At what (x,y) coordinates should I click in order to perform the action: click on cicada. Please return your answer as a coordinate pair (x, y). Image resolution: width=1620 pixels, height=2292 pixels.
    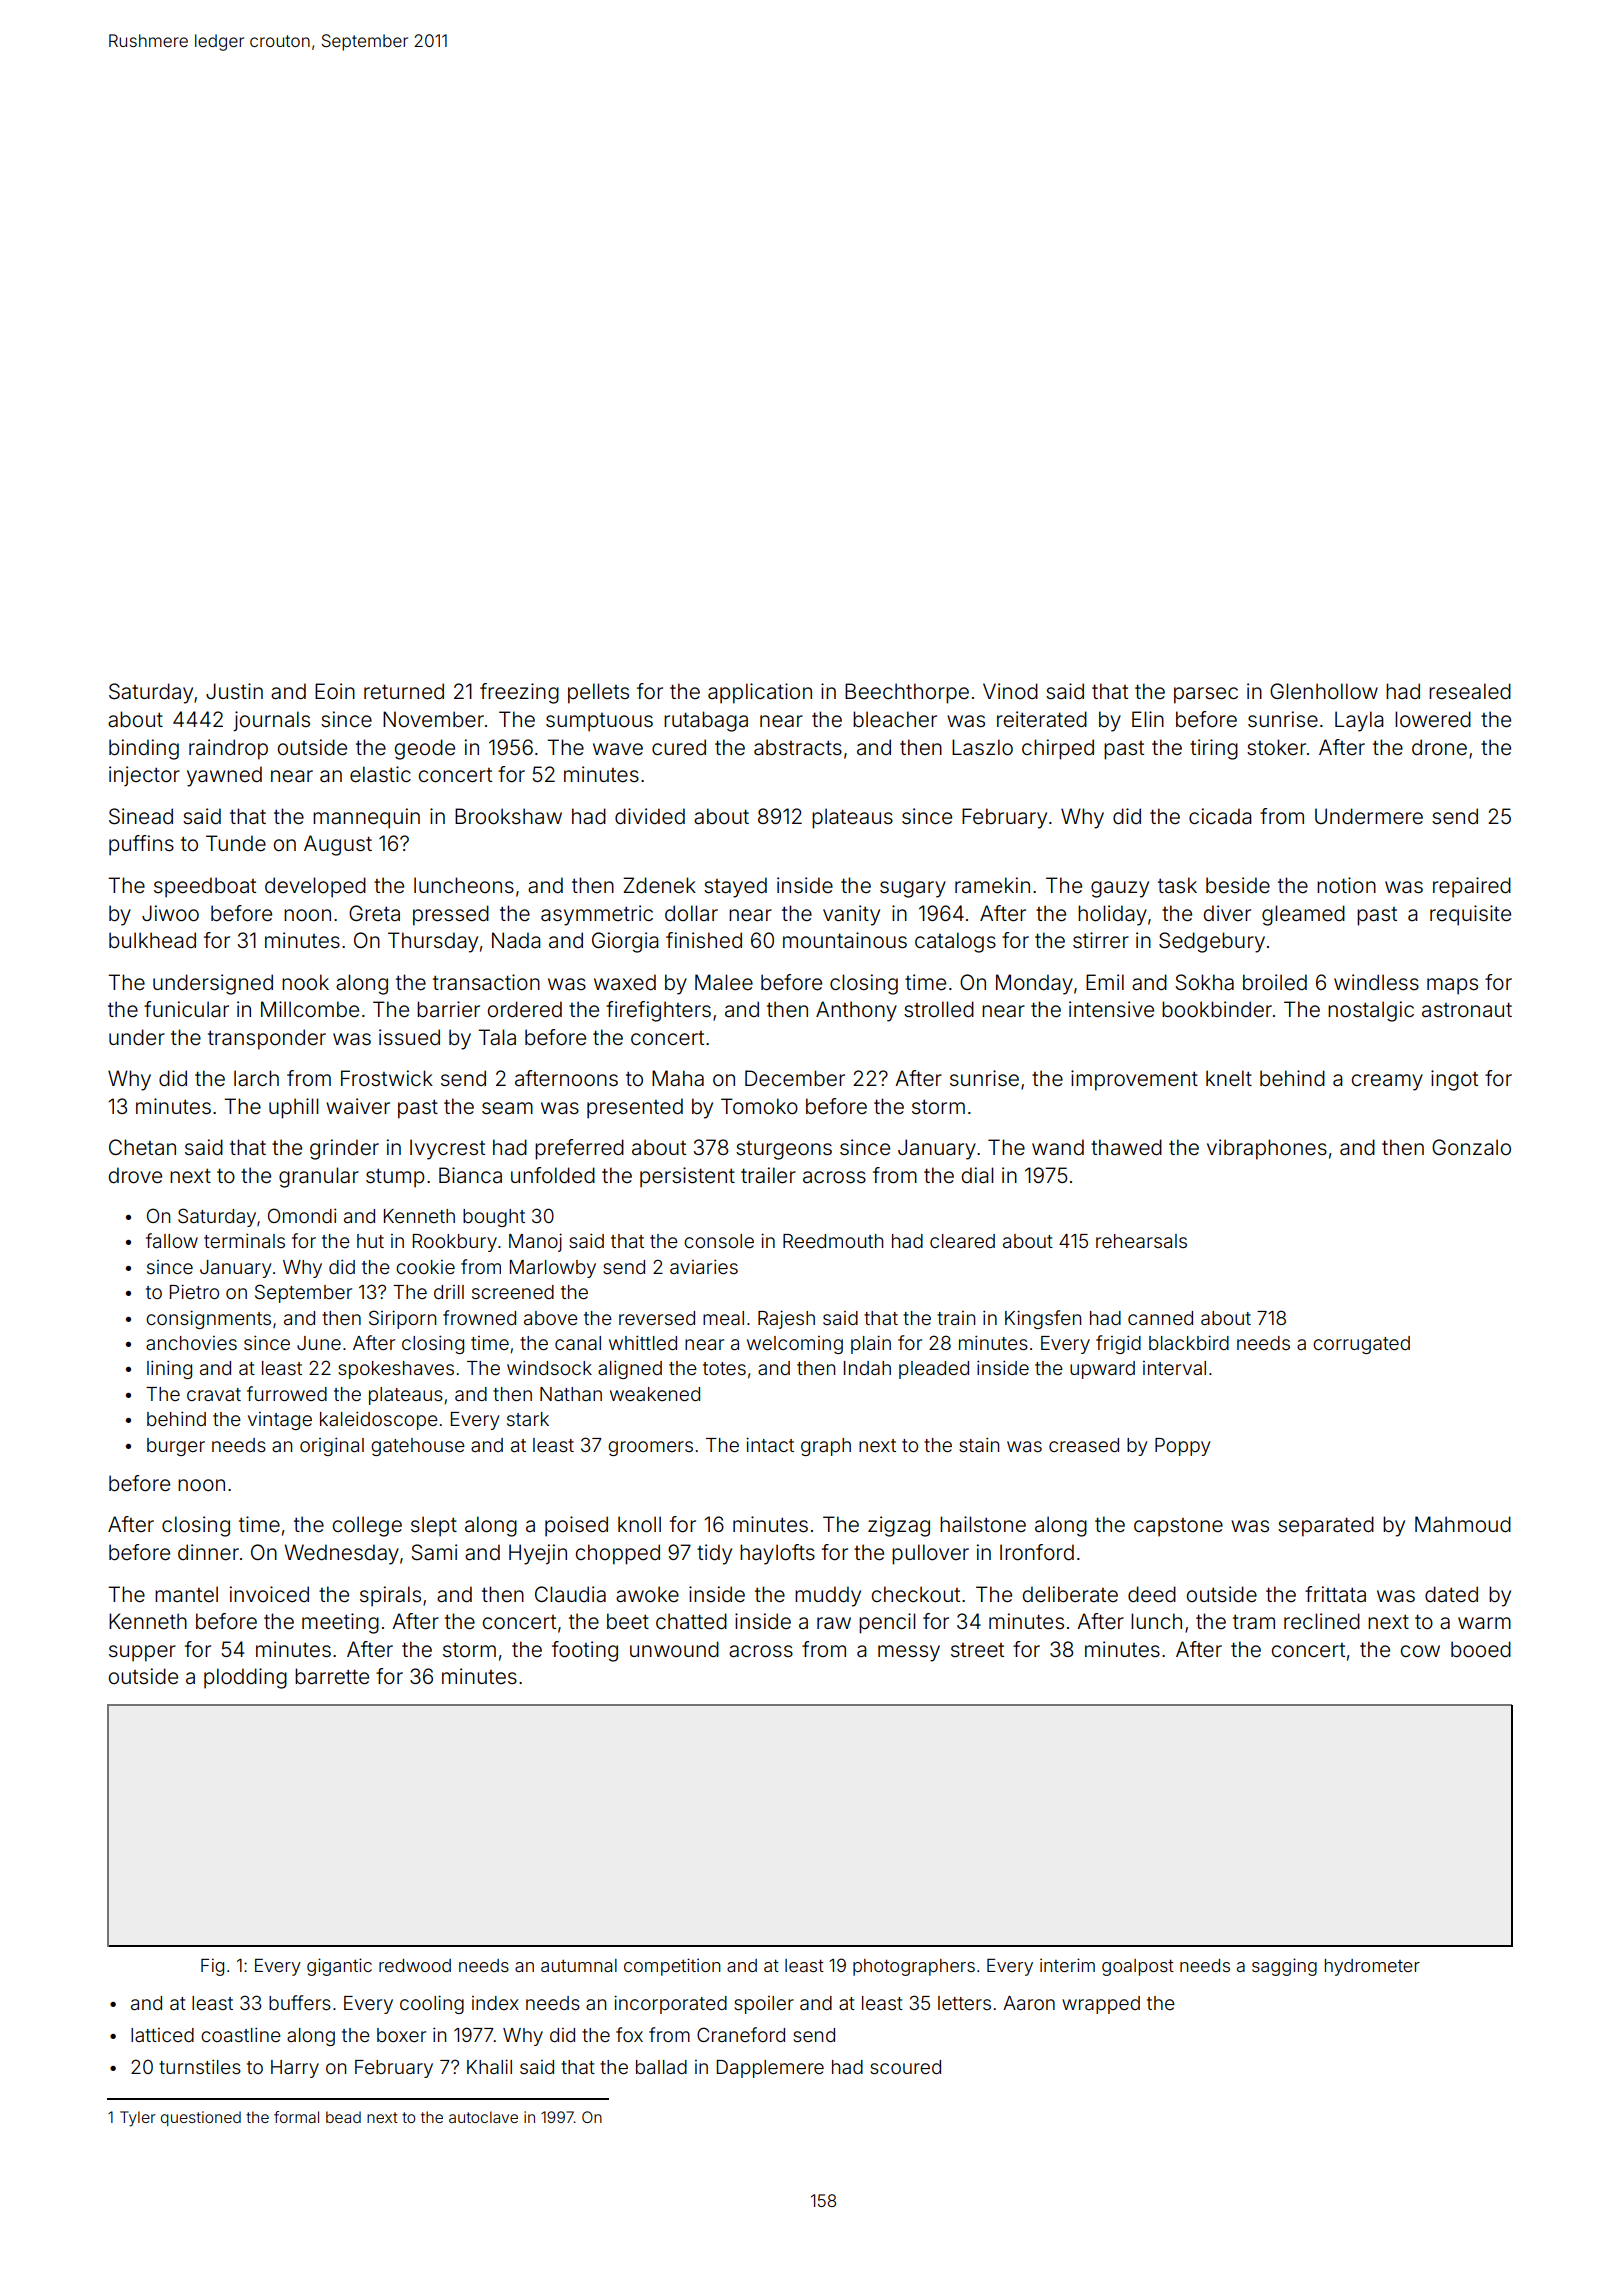
    Looking at the image, I should click on (1220, 816).
